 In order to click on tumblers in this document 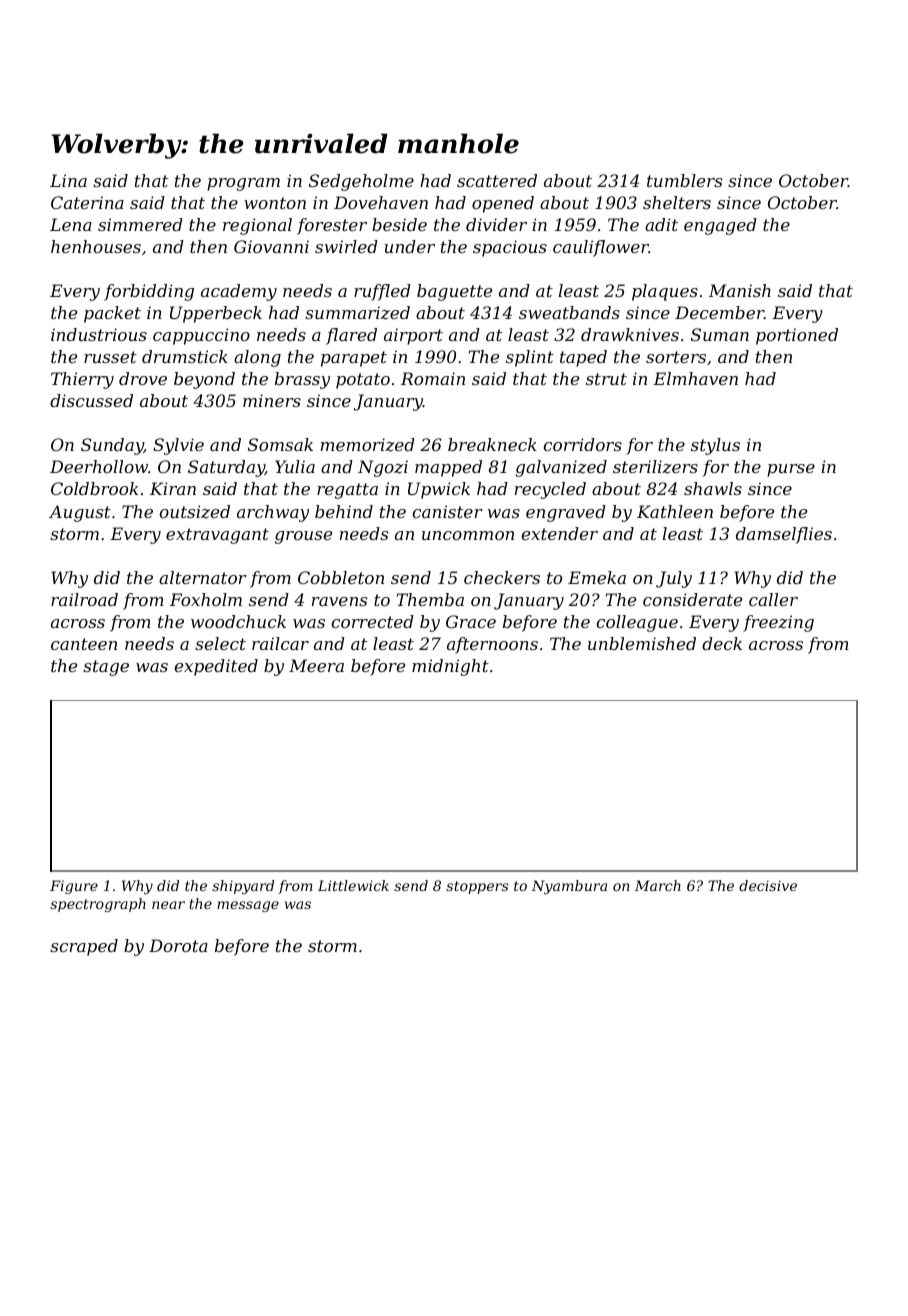, I will do `click(684, 180)`.
